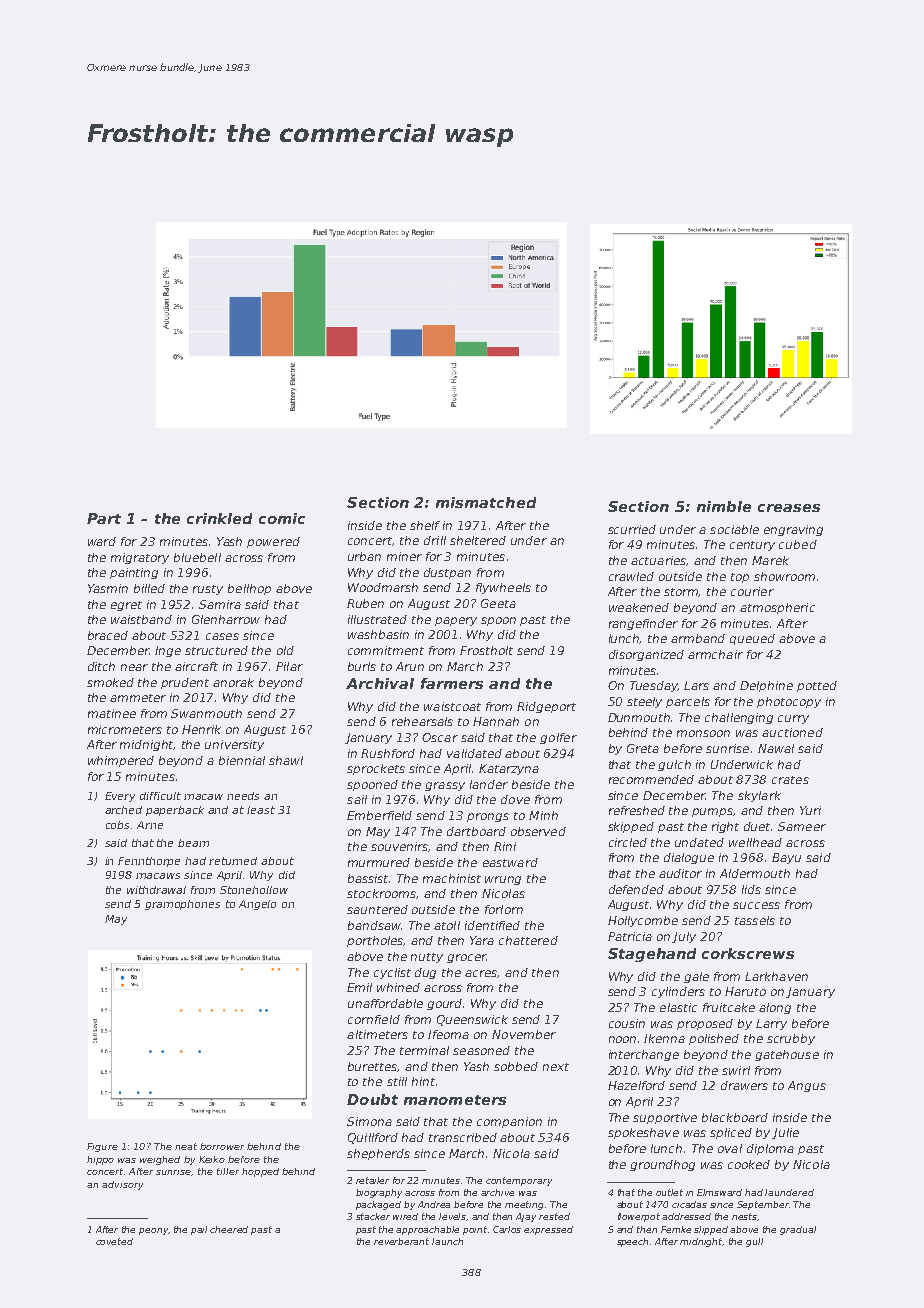 Image resolution: width=924 pixels, height=1308 pixels. I want to click on comic, so click(282, 518).
